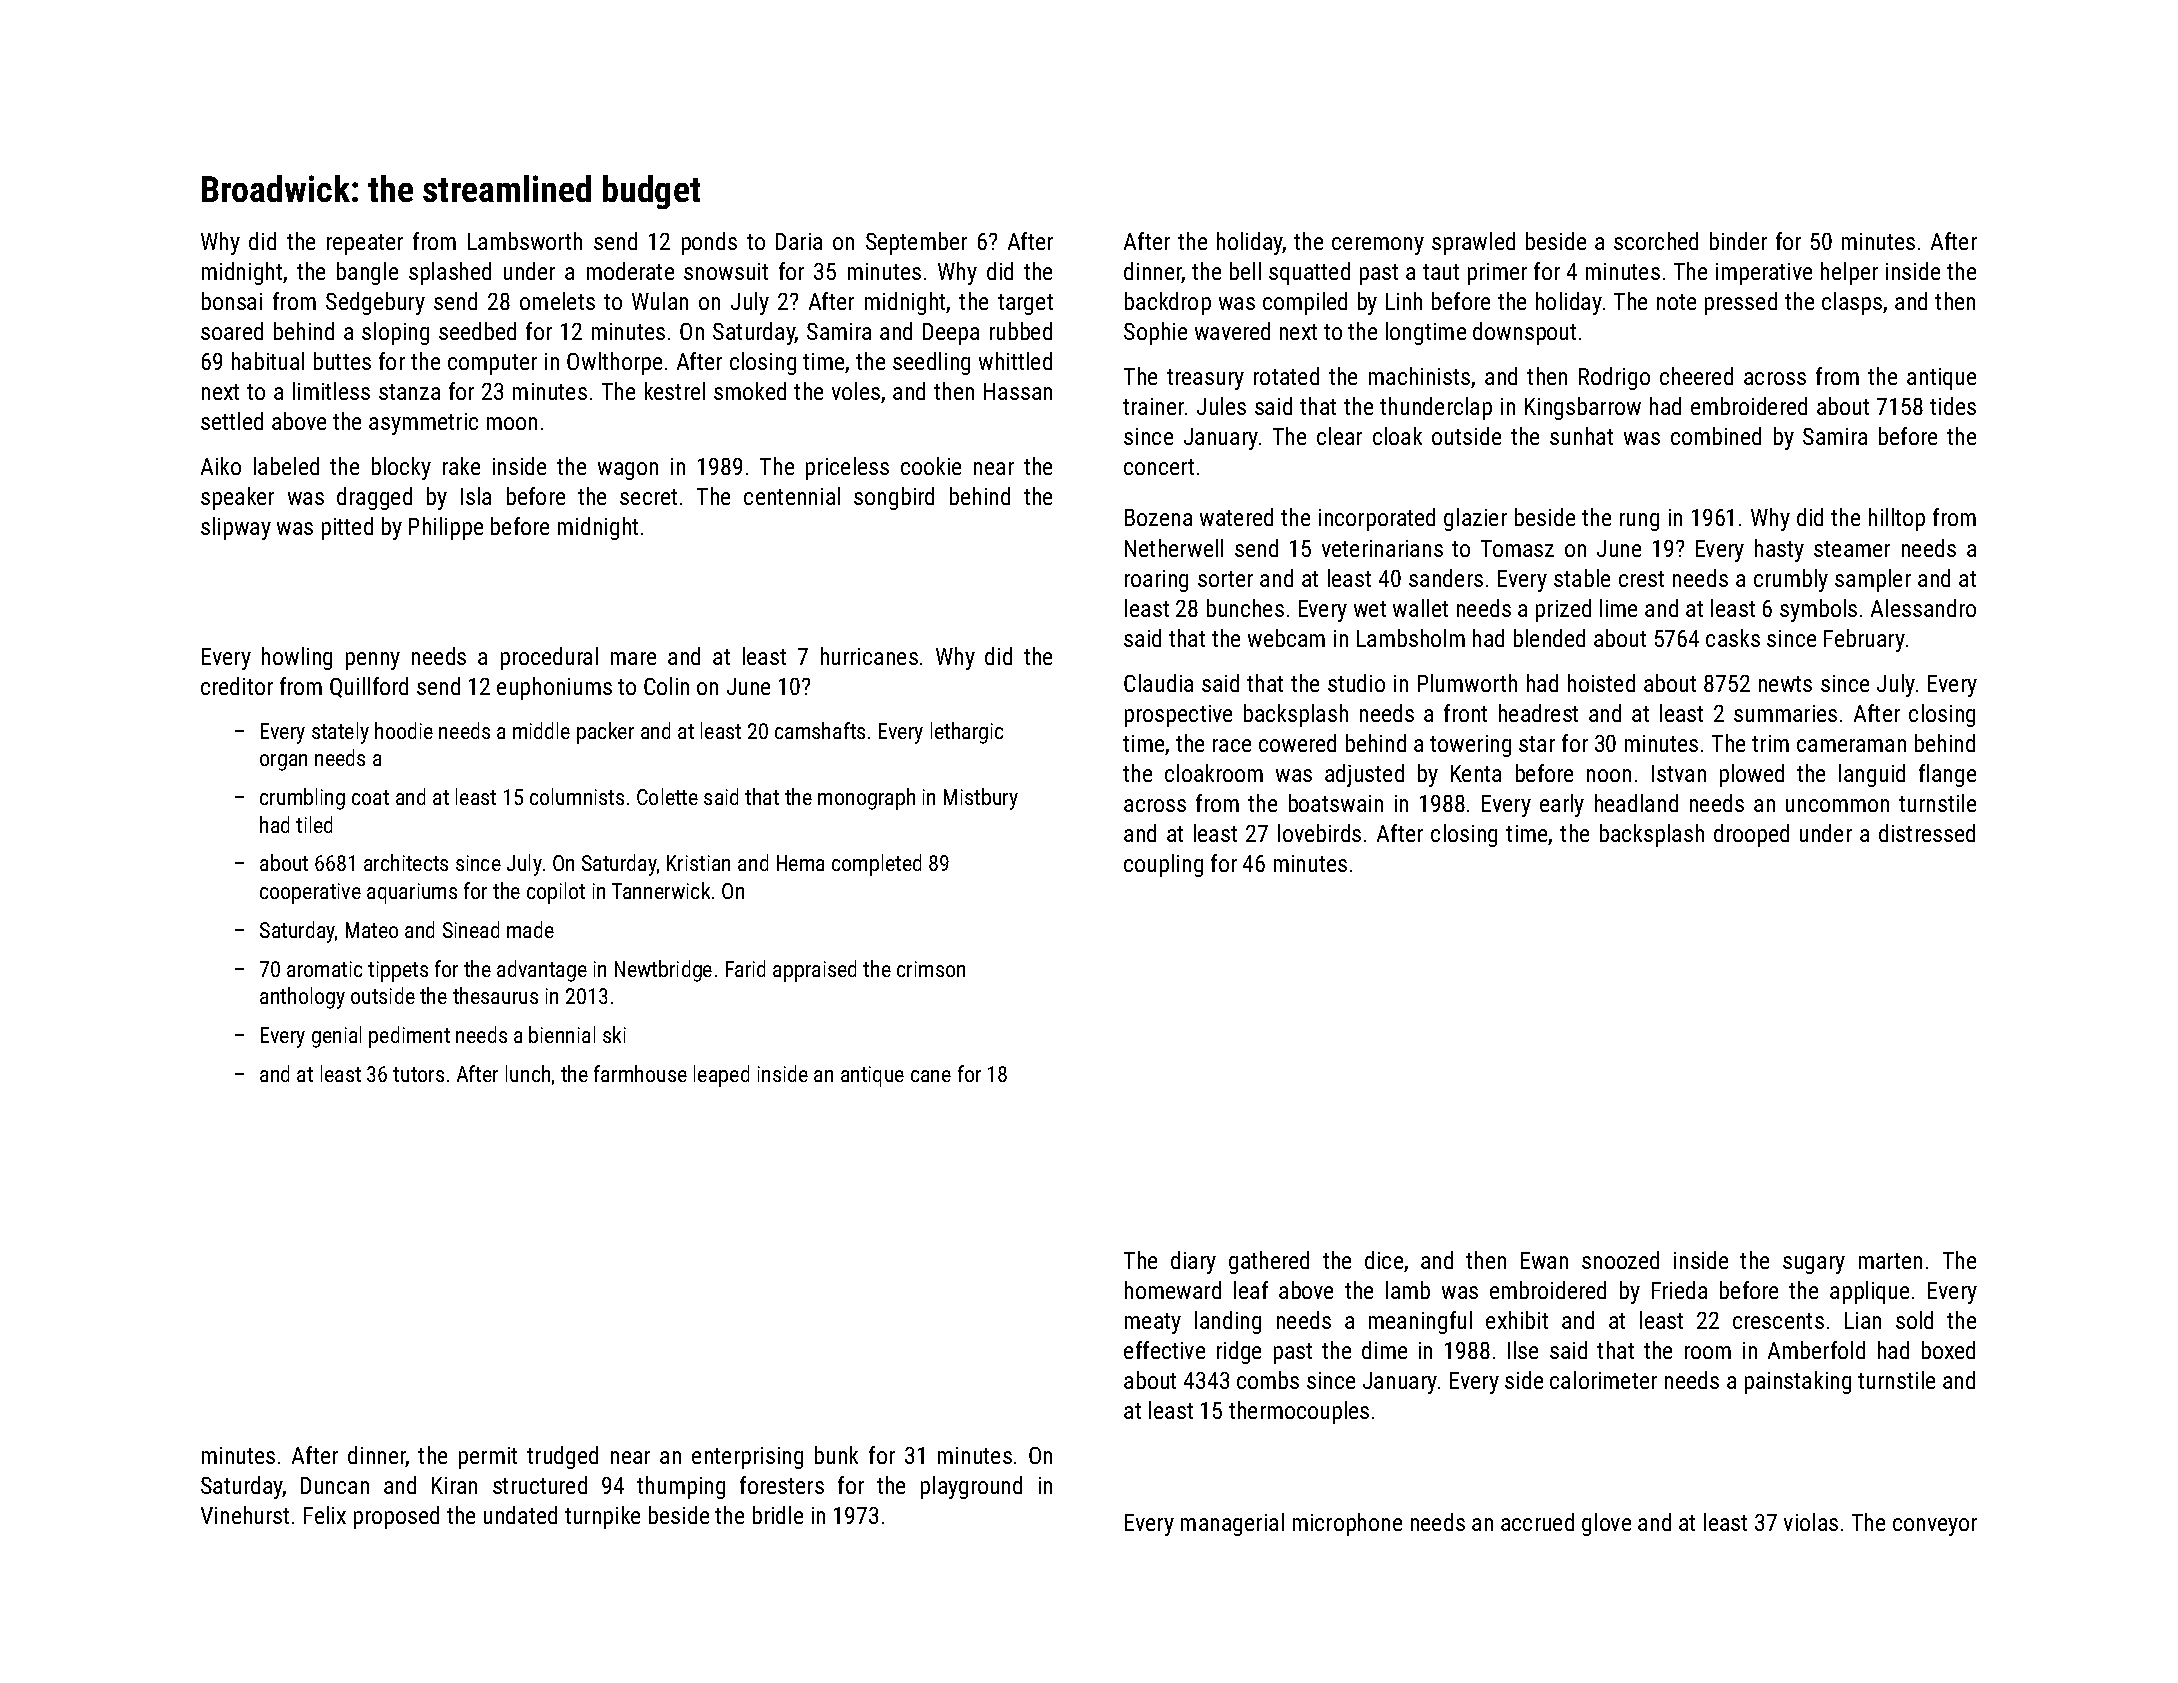 The height and width of the document is (1683, 2178). Describe the element at coordinates (640, 1073) in the document. I see `farmhouse` at that location.
